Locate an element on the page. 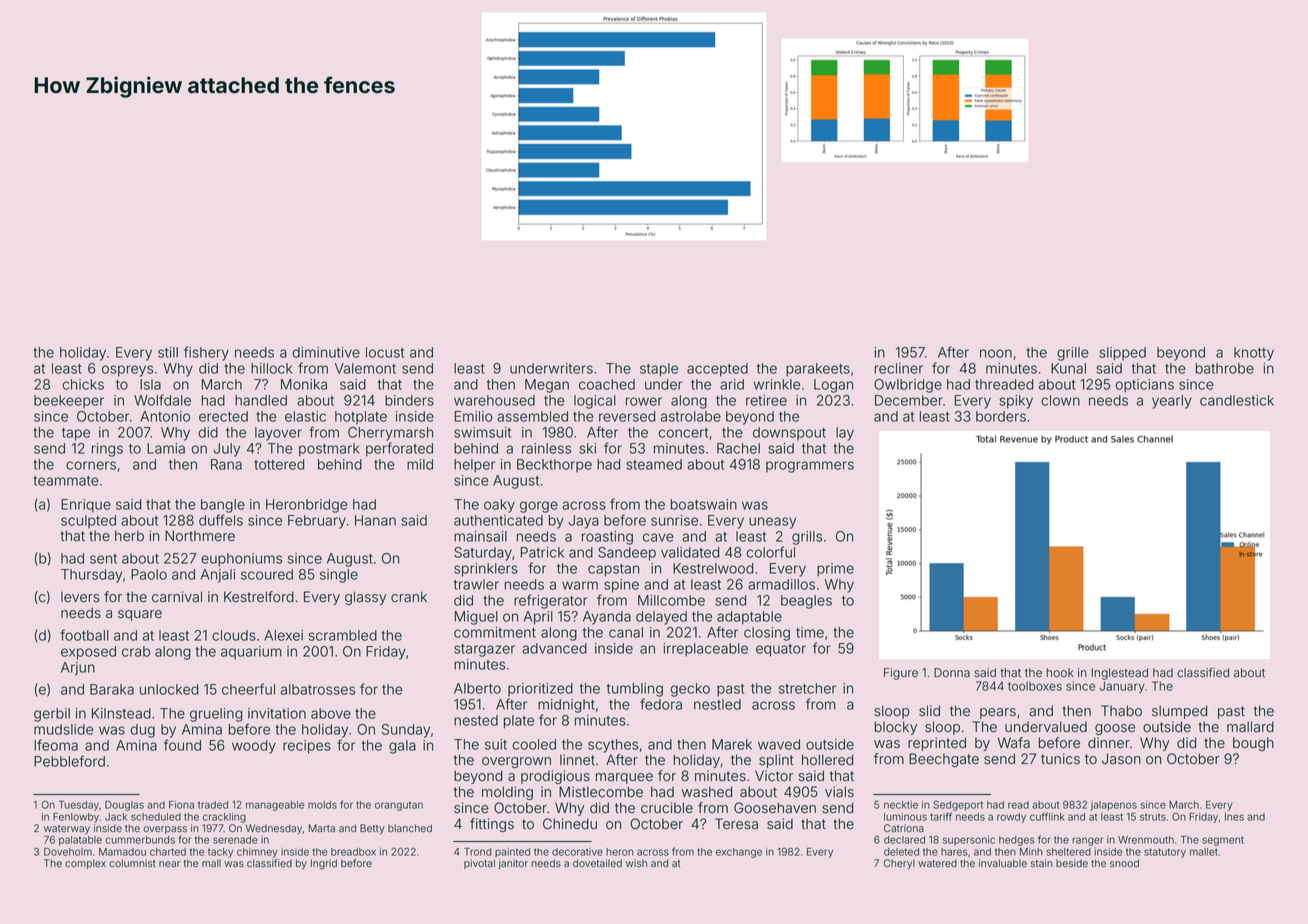  nested is located at coordinates (476, 720).
